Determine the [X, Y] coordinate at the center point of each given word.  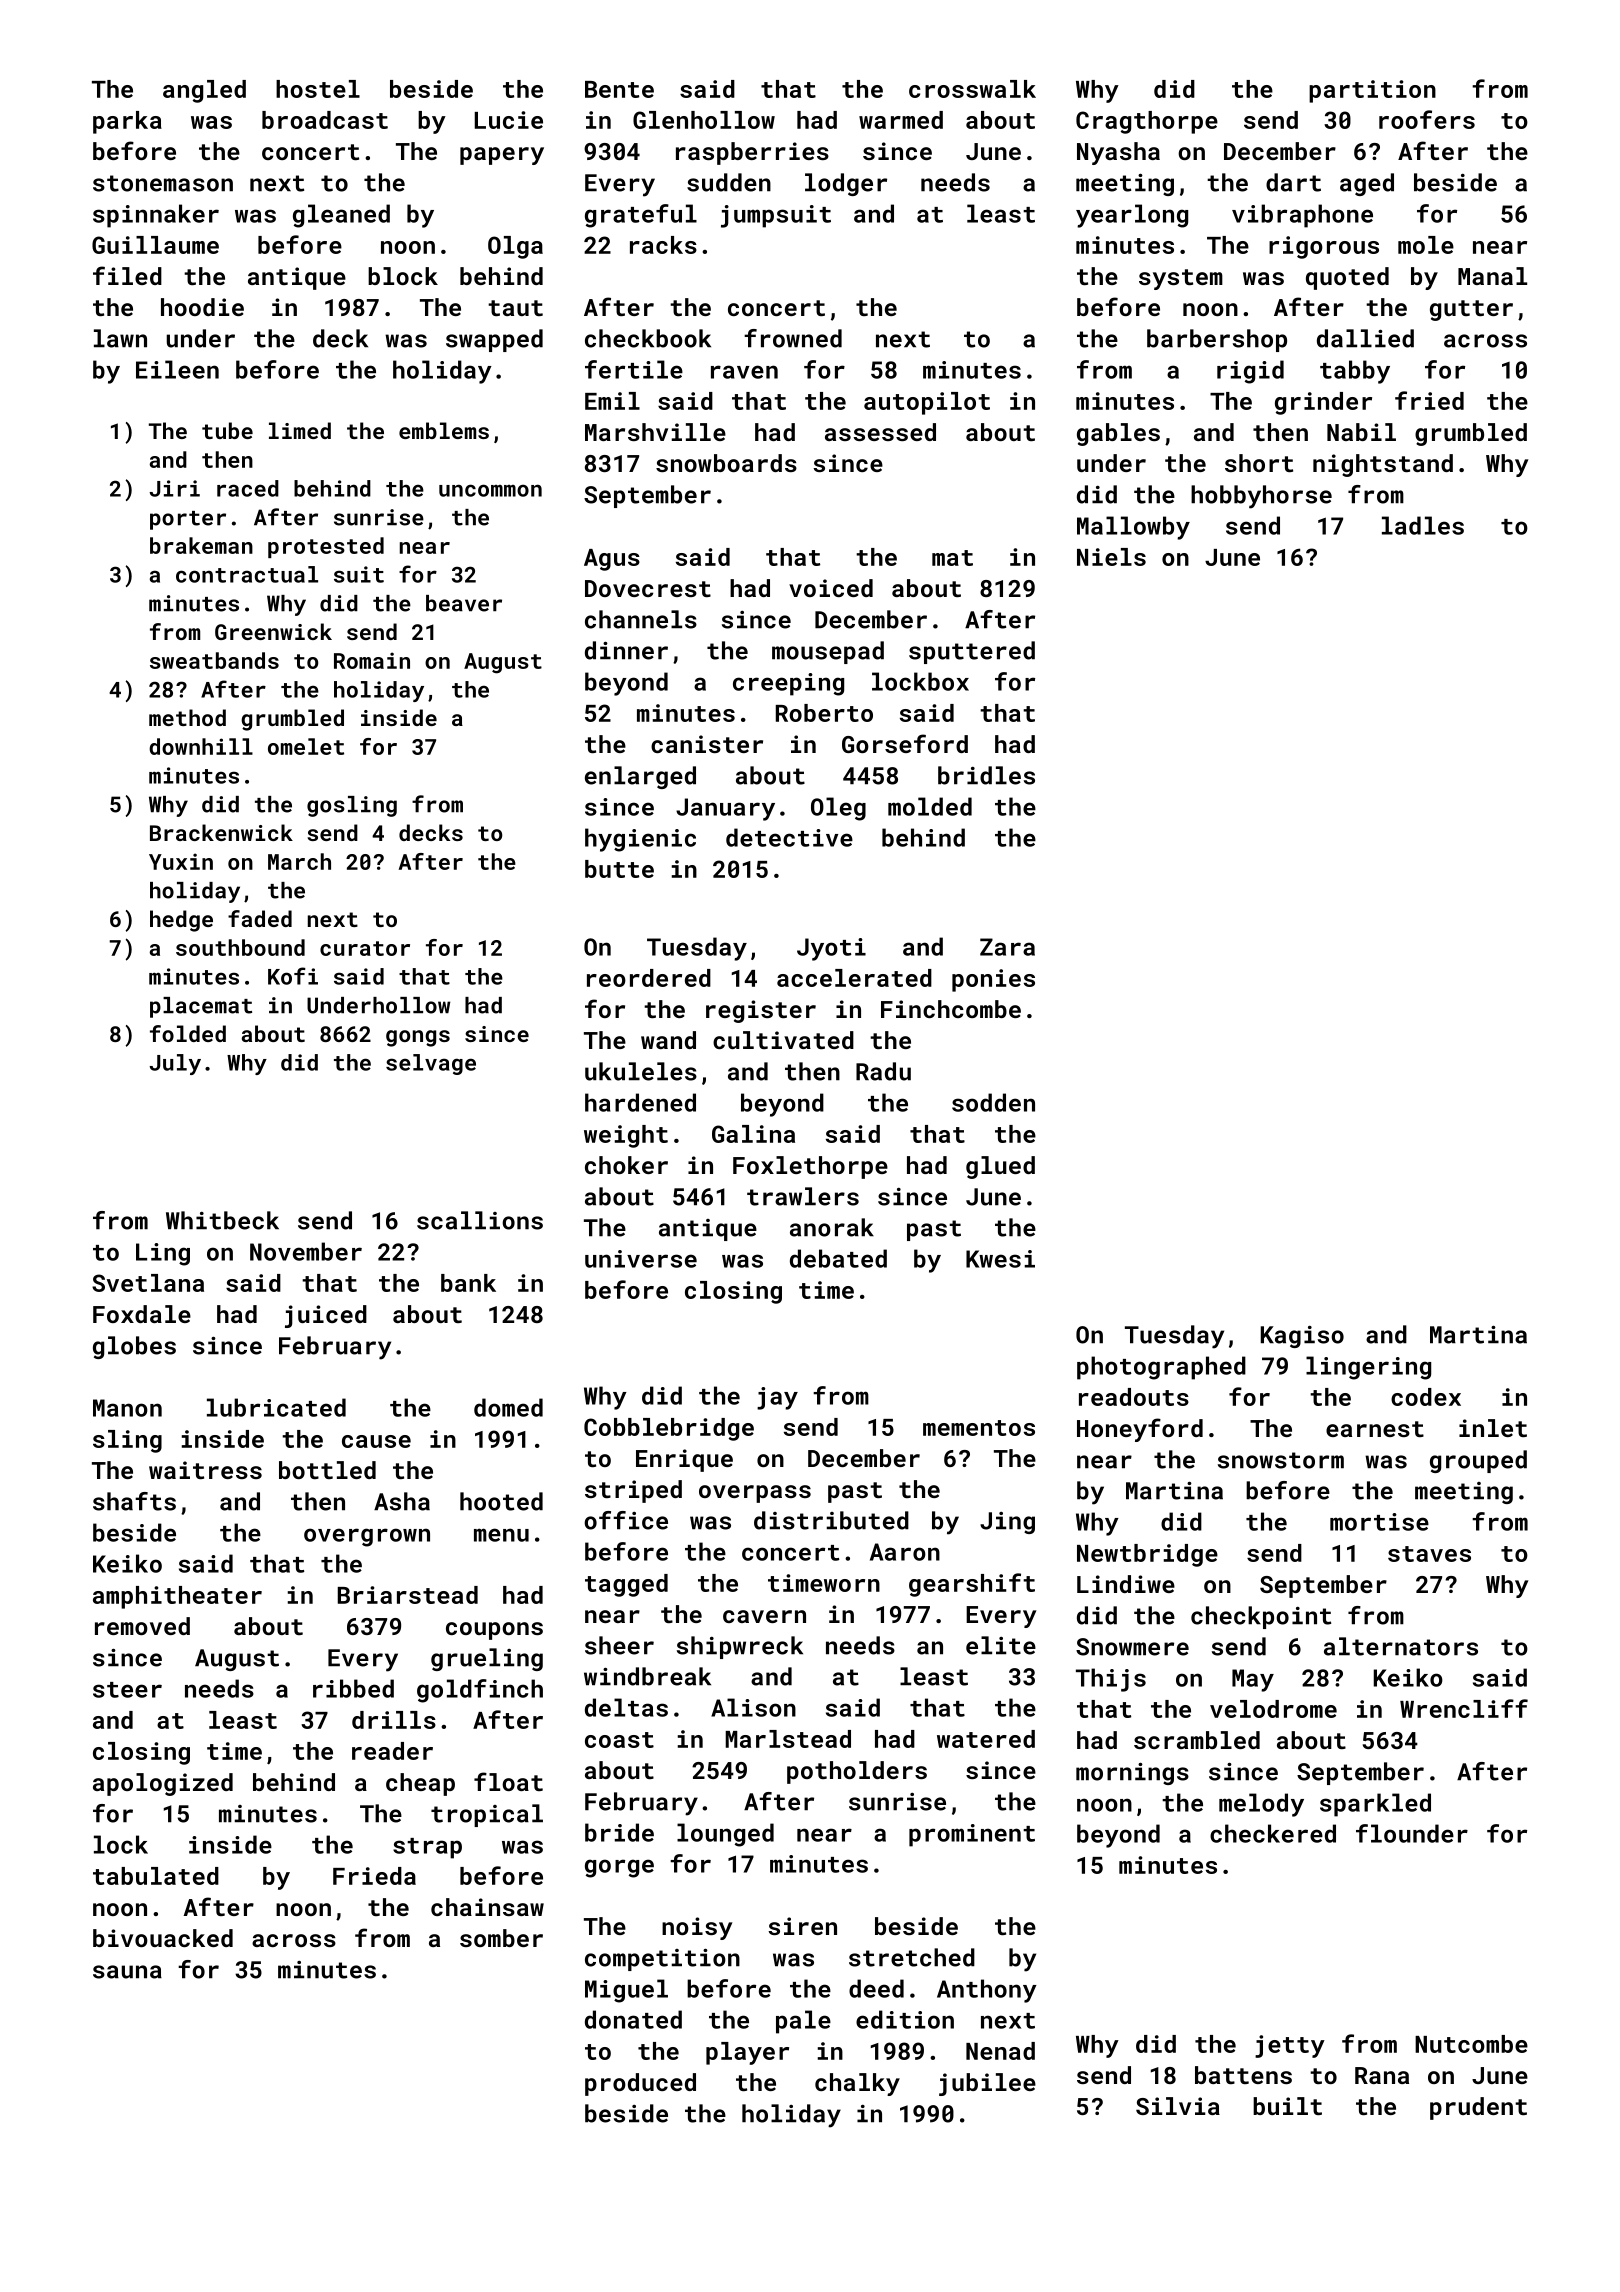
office [626, 1520]
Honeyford [1140, 1430]
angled [204, 91]
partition [1372, 91]
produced [640, 2084]
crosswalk [972, 89]
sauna [127, 1972]
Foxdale [142, 1314]
